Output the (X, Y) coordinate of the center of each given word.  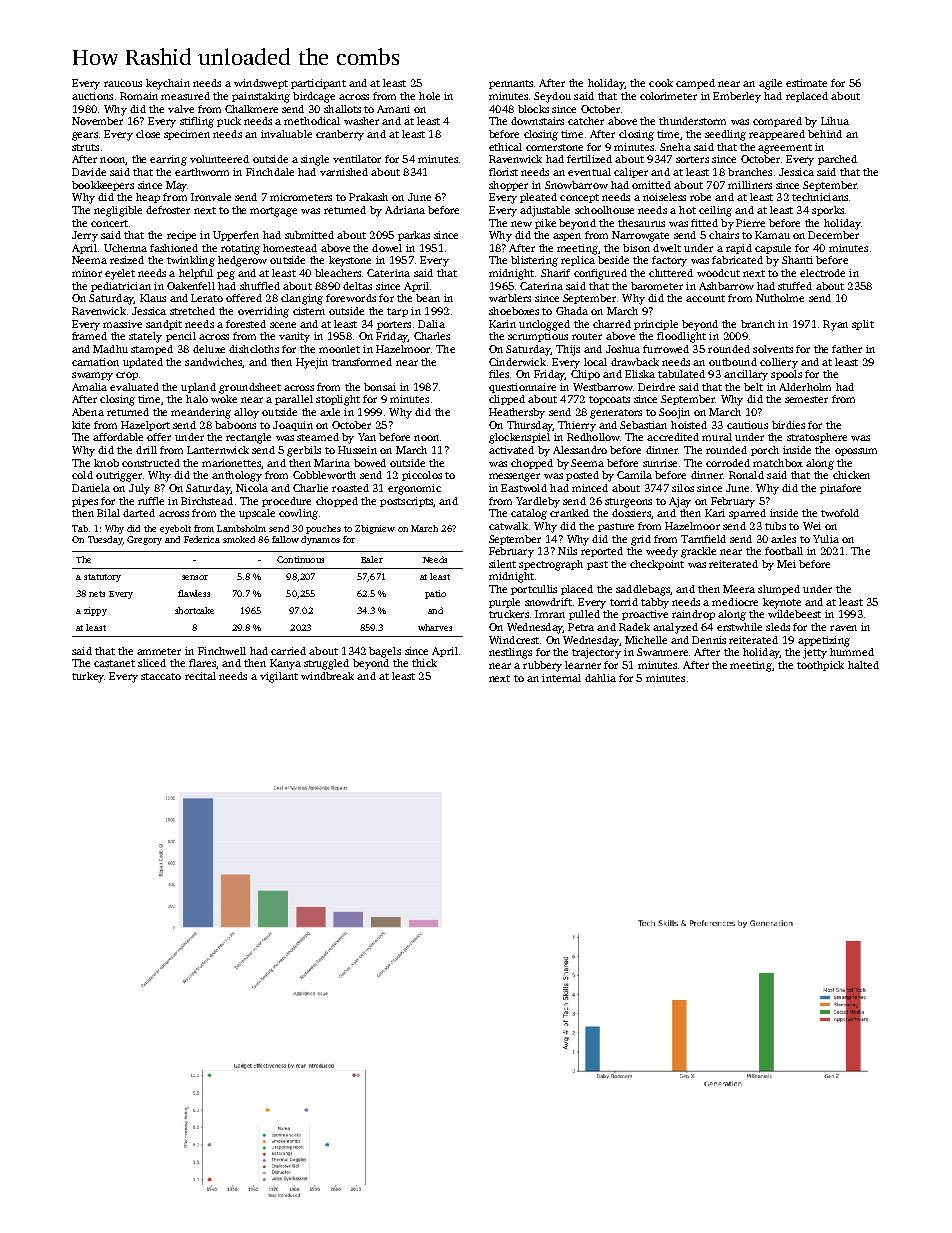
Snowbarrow (576, 185)
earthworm (202, 172)
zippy (95, 611)
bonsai (380, 387)
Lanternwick (218, 450)
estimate (806, 83)
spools (786, 375)
